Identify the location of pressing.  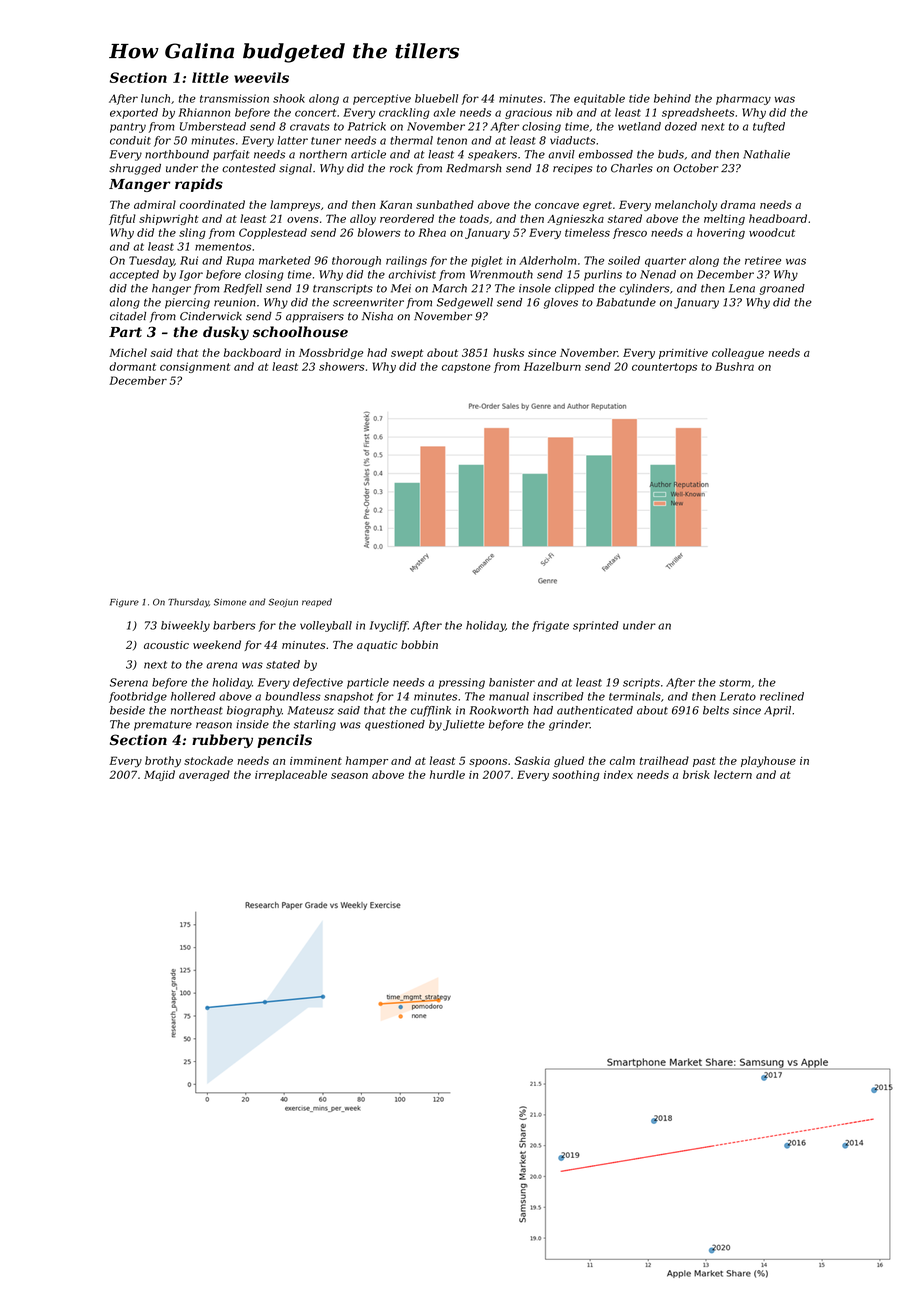
(462, 683).
